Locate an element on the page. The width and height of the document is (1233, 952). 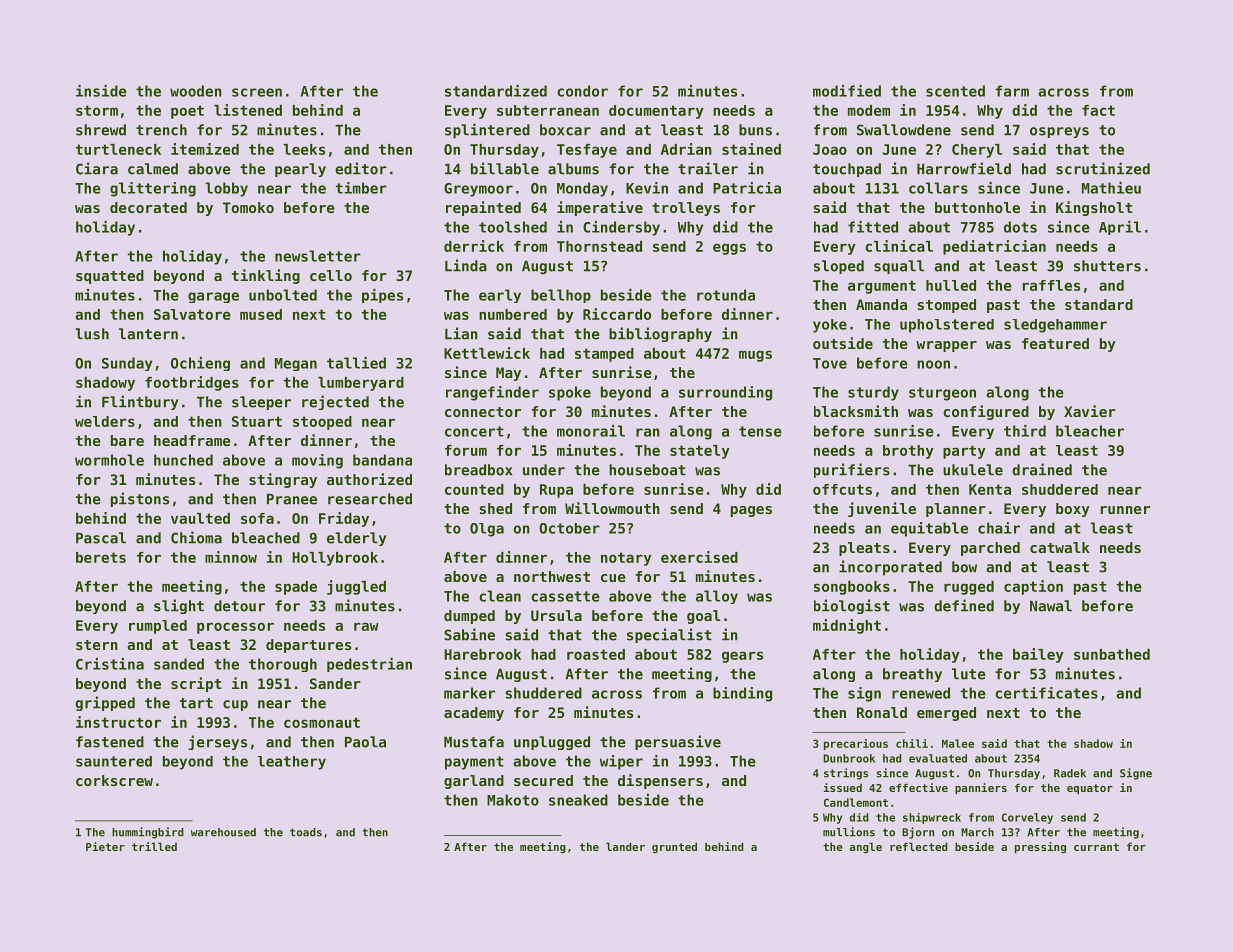
documentary is located at coordinates (656, 112).
